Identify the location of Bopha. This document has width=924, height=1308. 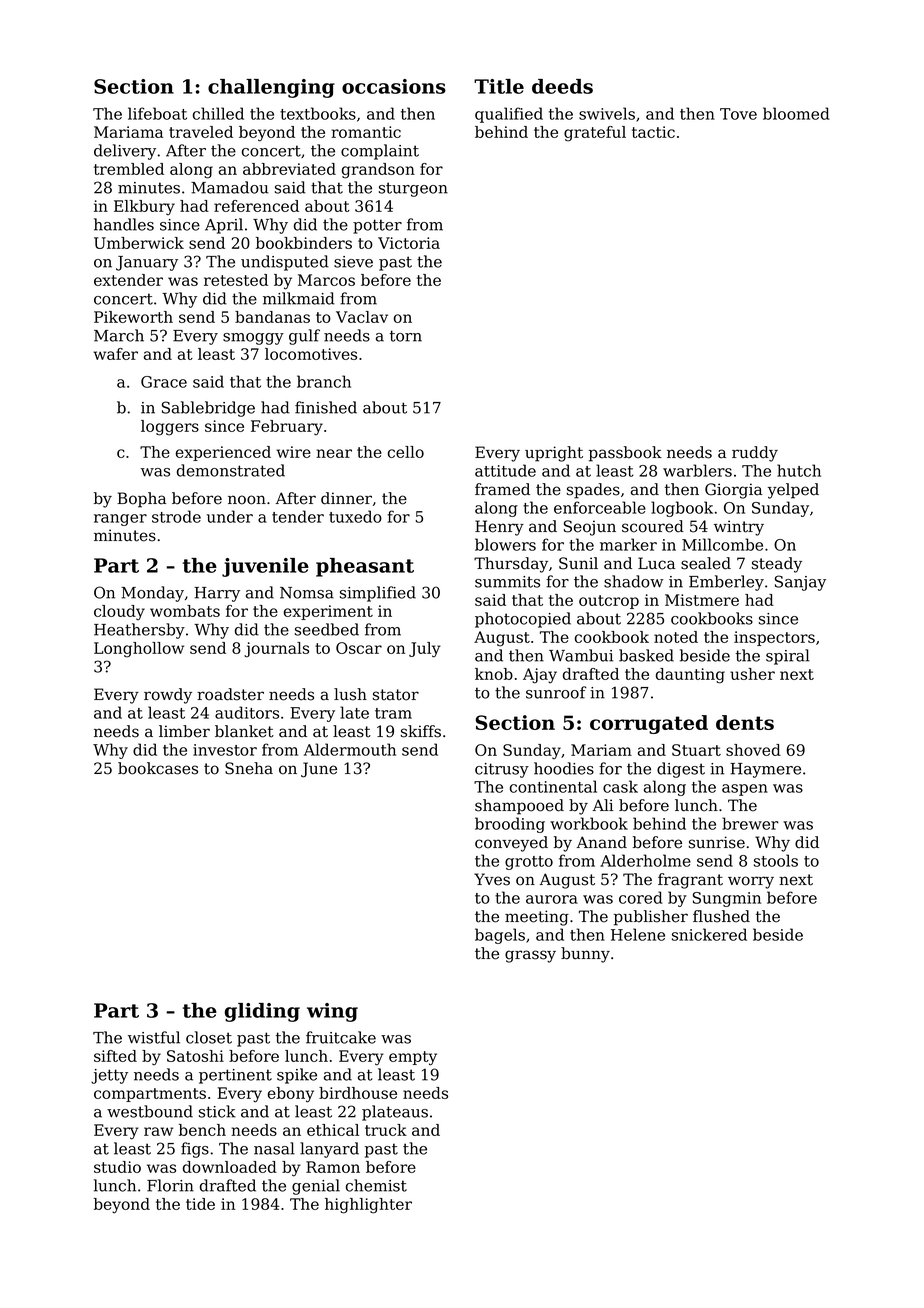
(141, 500).
